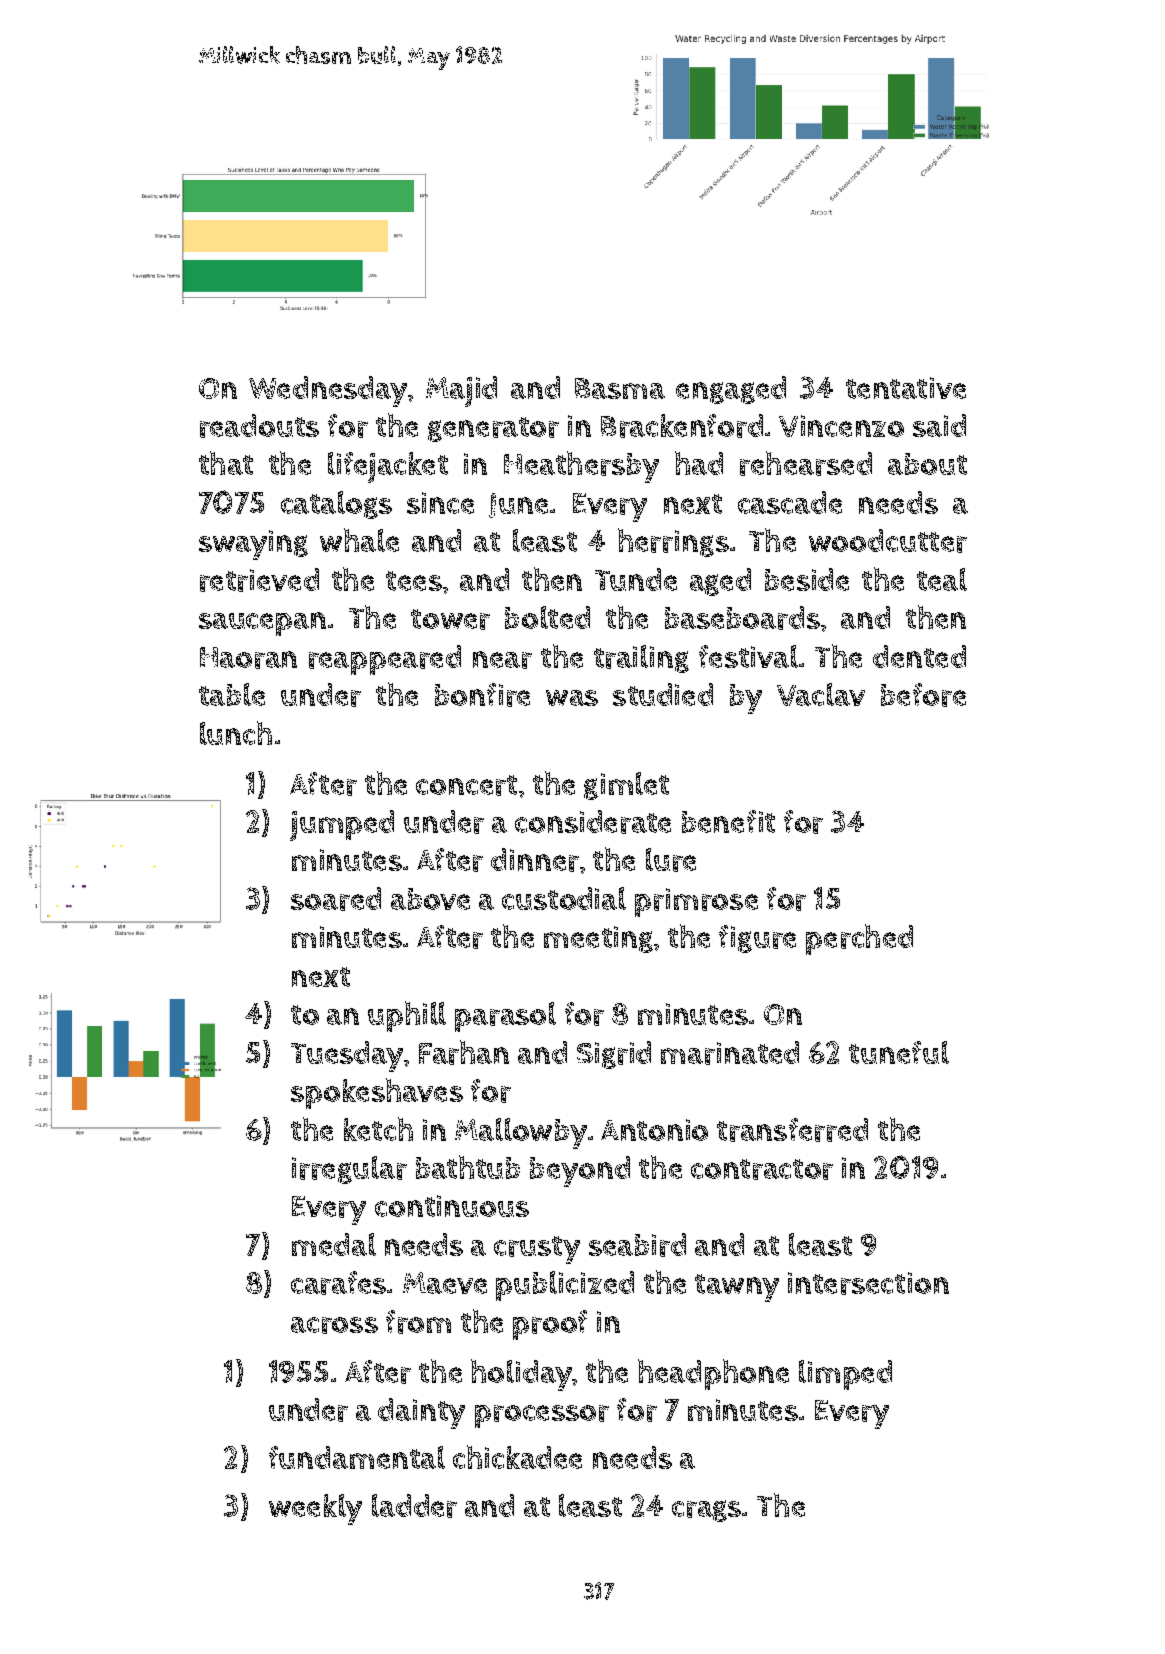 The image size is (1165, 1654). Describe the element at coordinates (378, 1129) in the image. I see `ketch` at that location.
